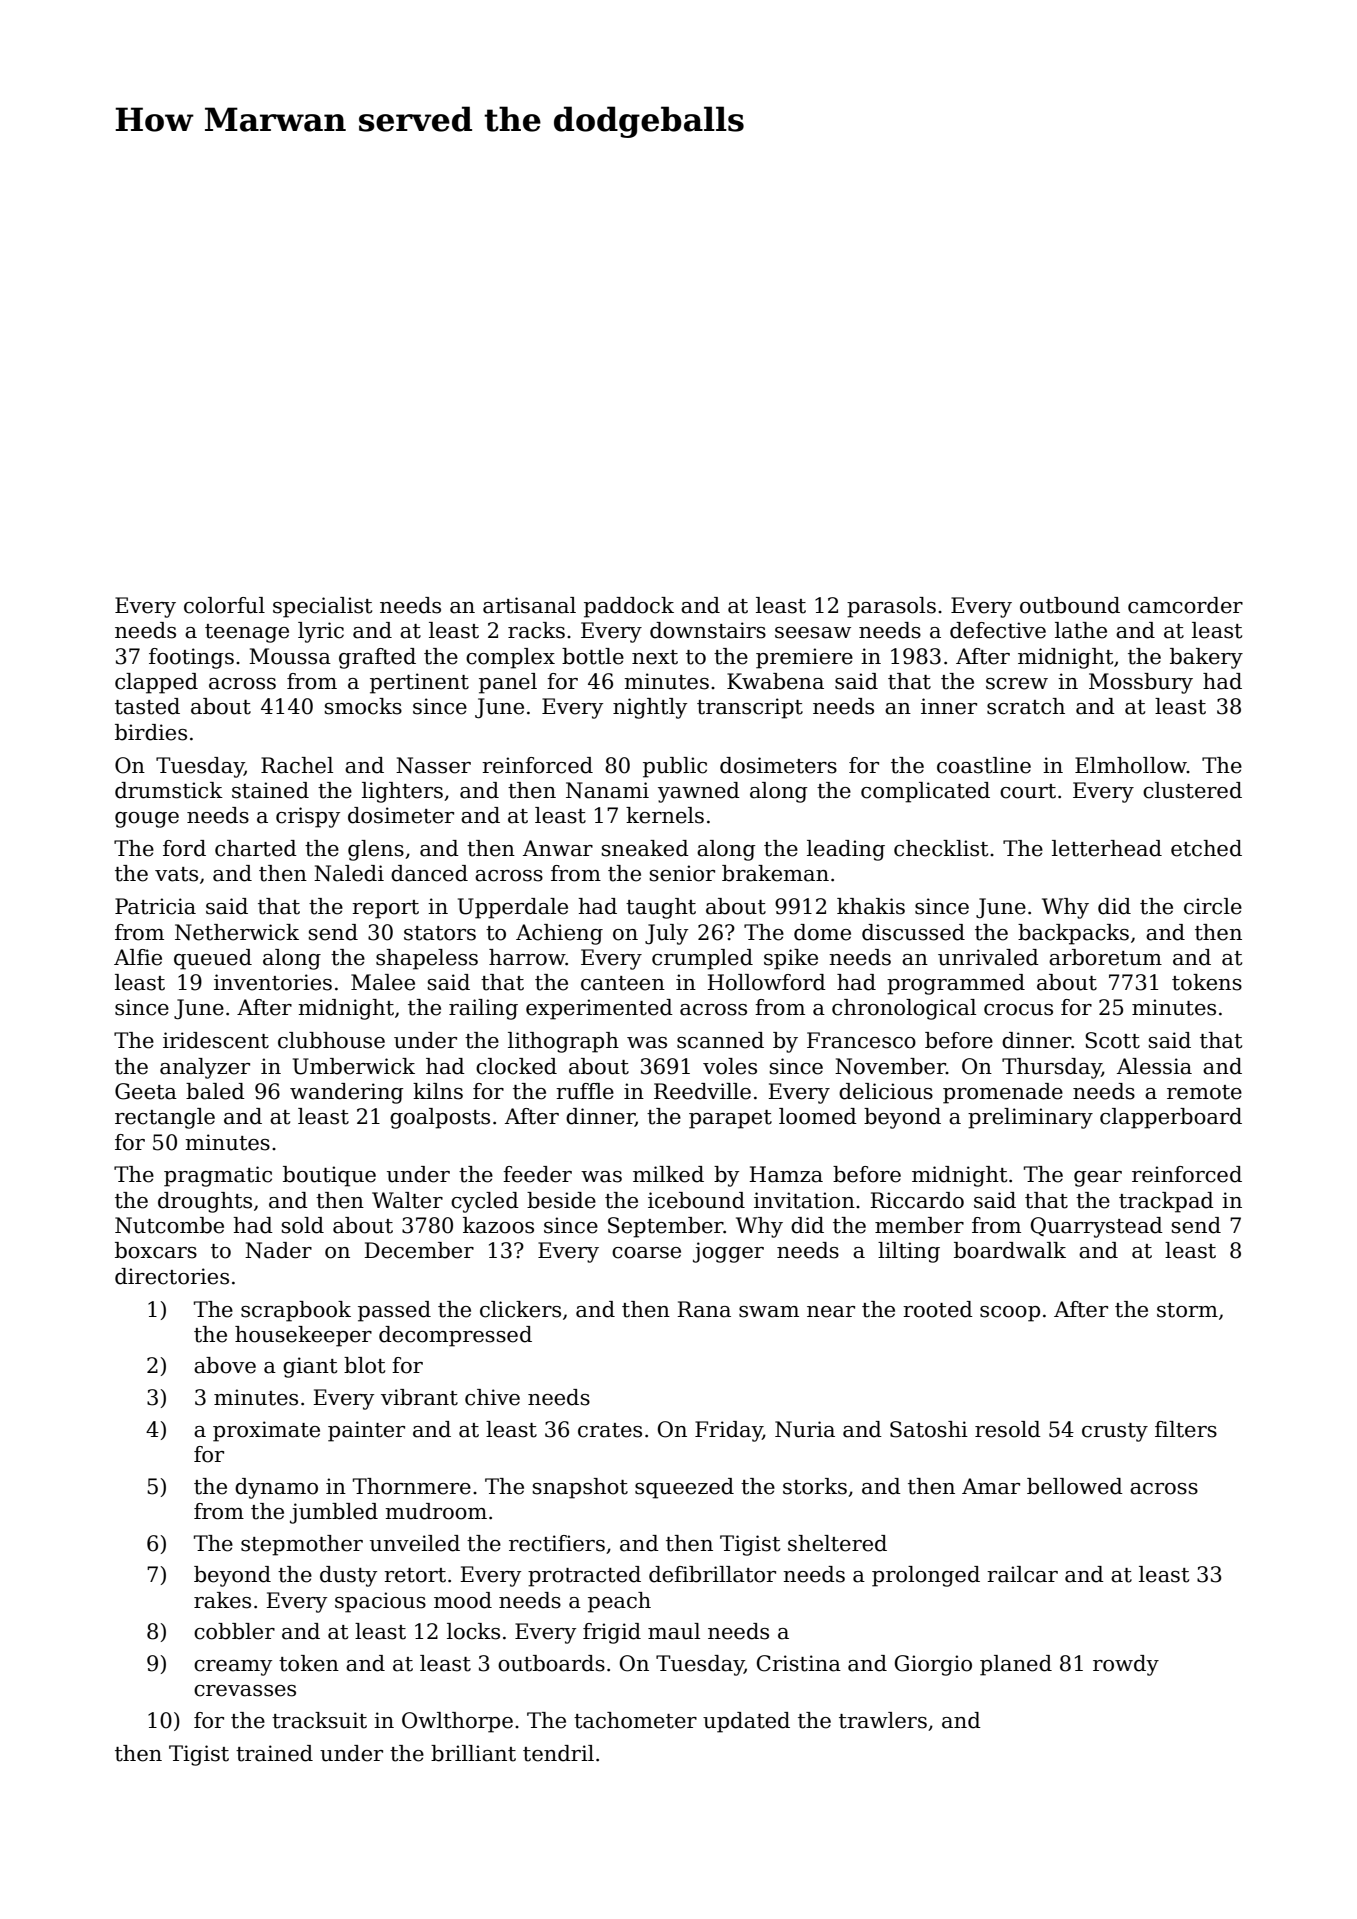 The width and height of the image is (1357, 1919). I want to click on experimented, so click(599, 1009).
